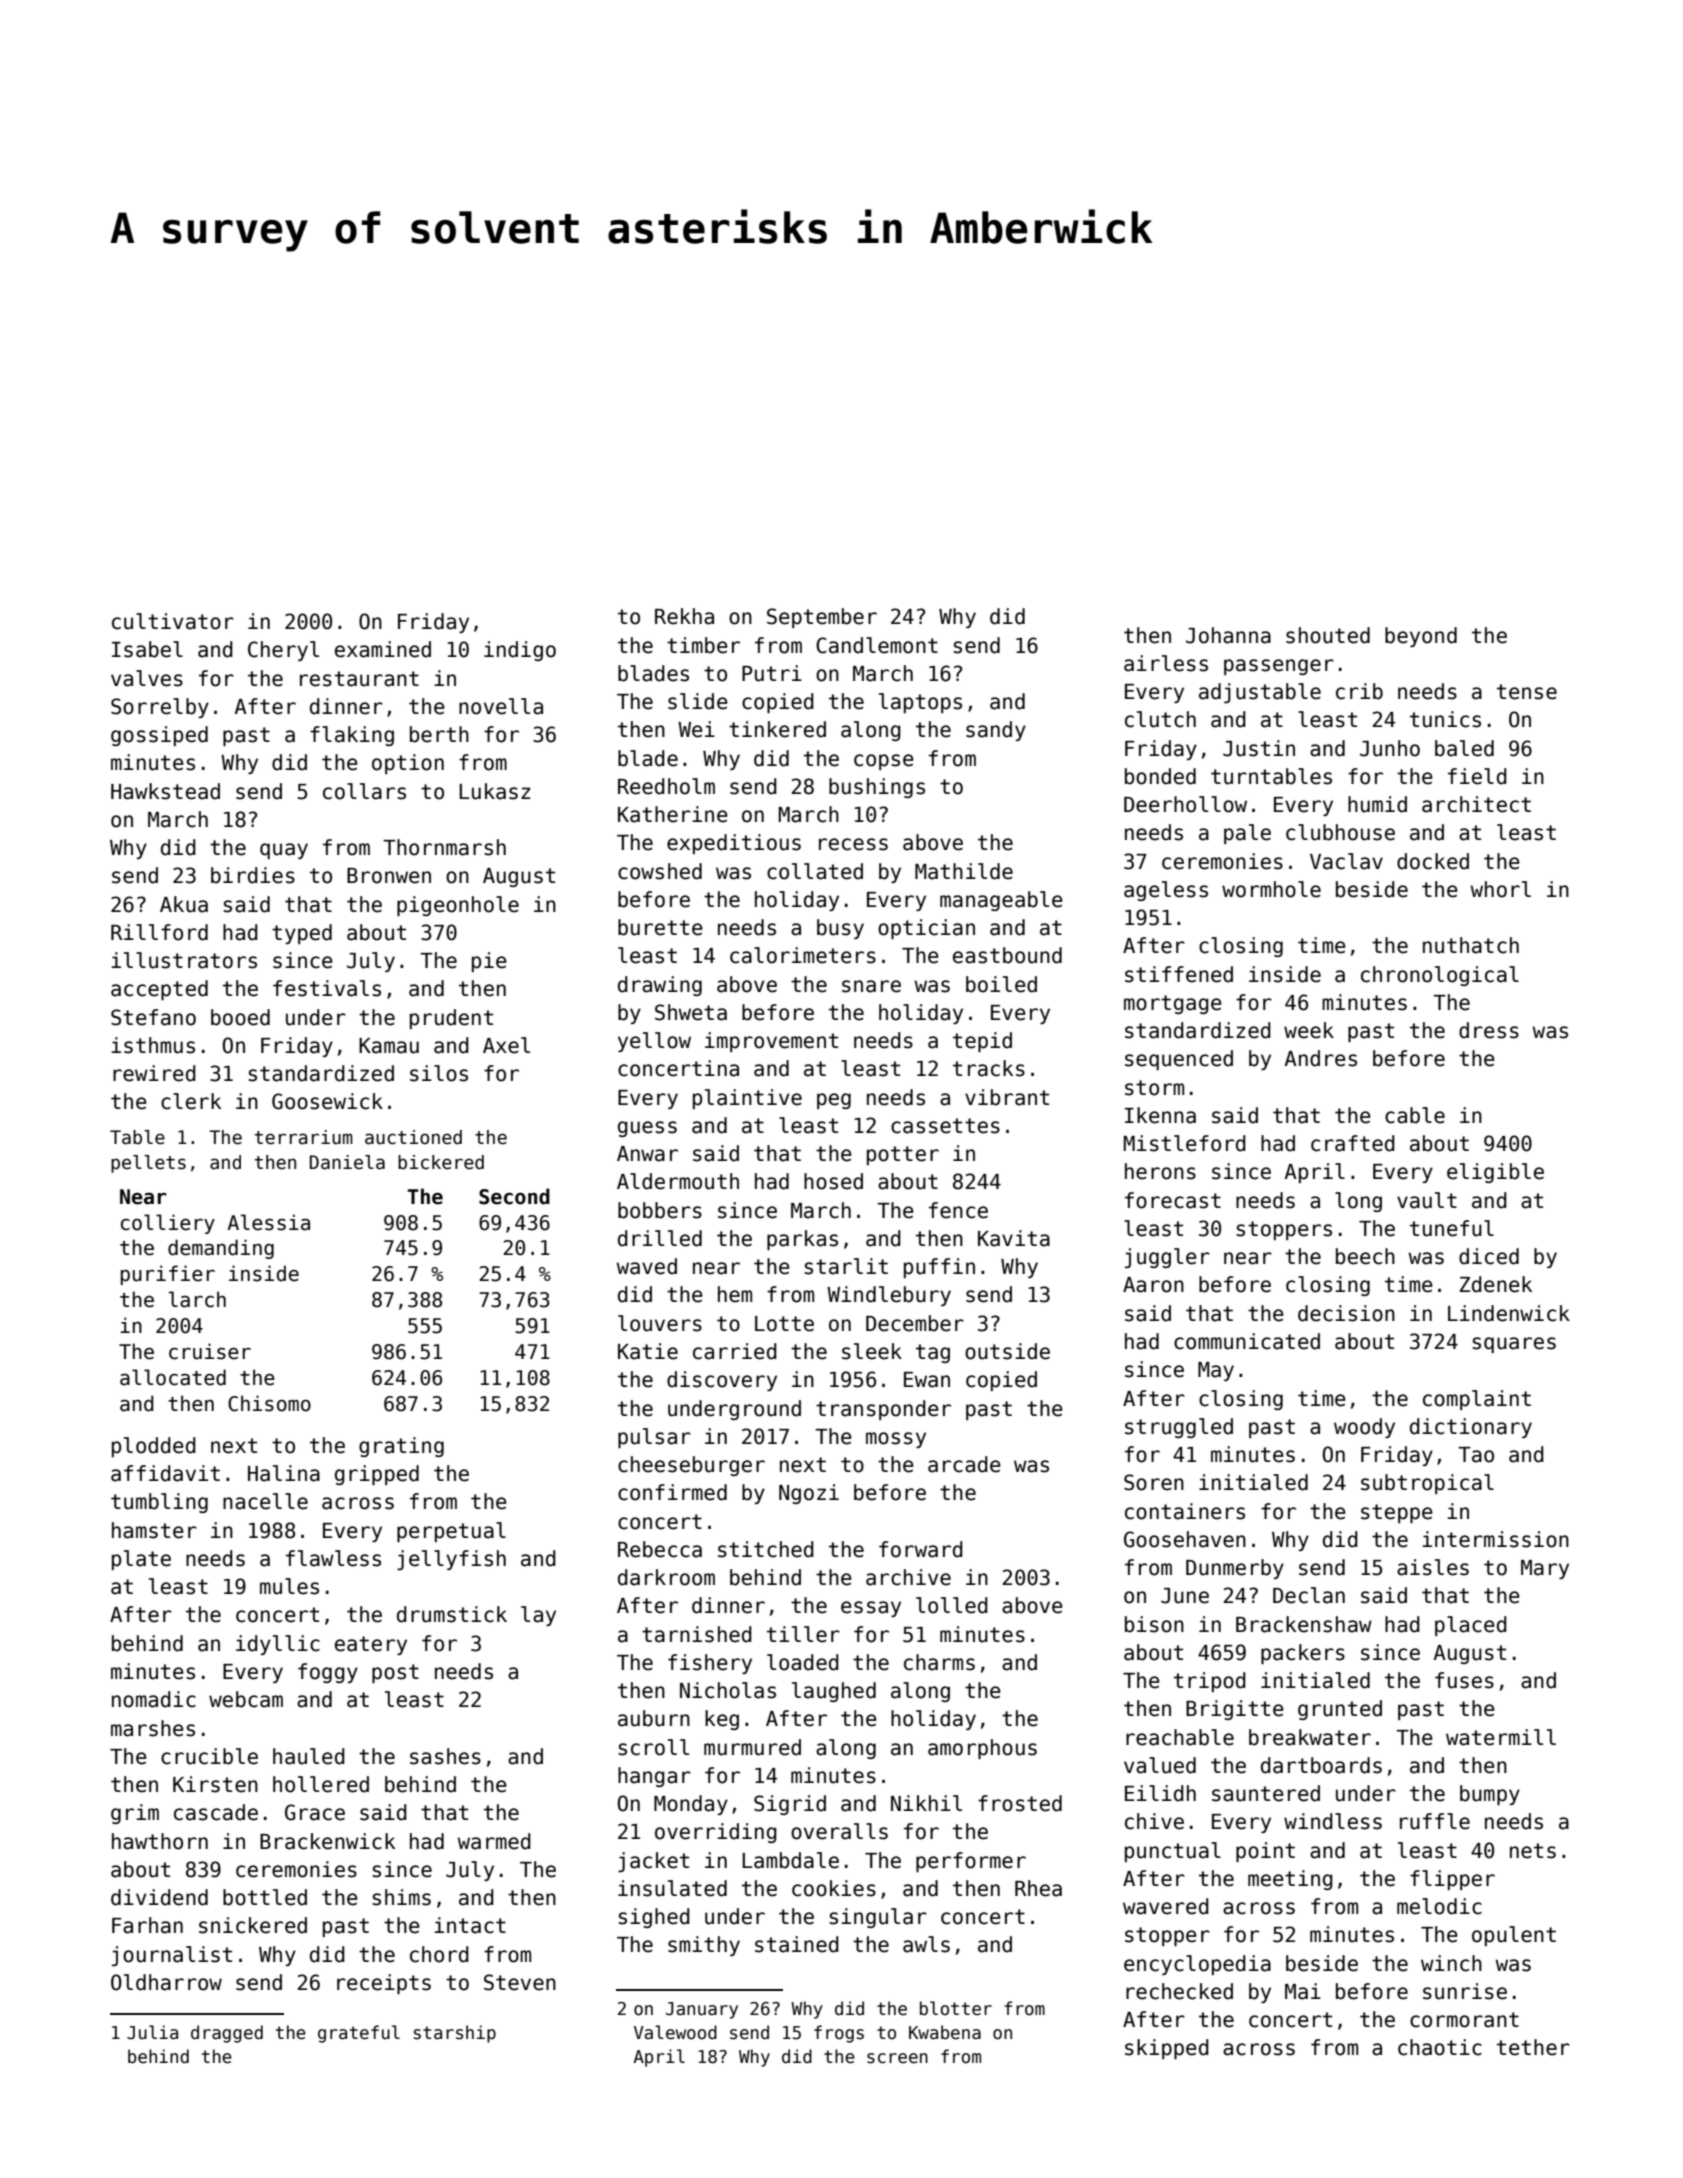 The height and width of the screenshot is (2178, 1683). I want to click on diced, so click(1489, 1256).
